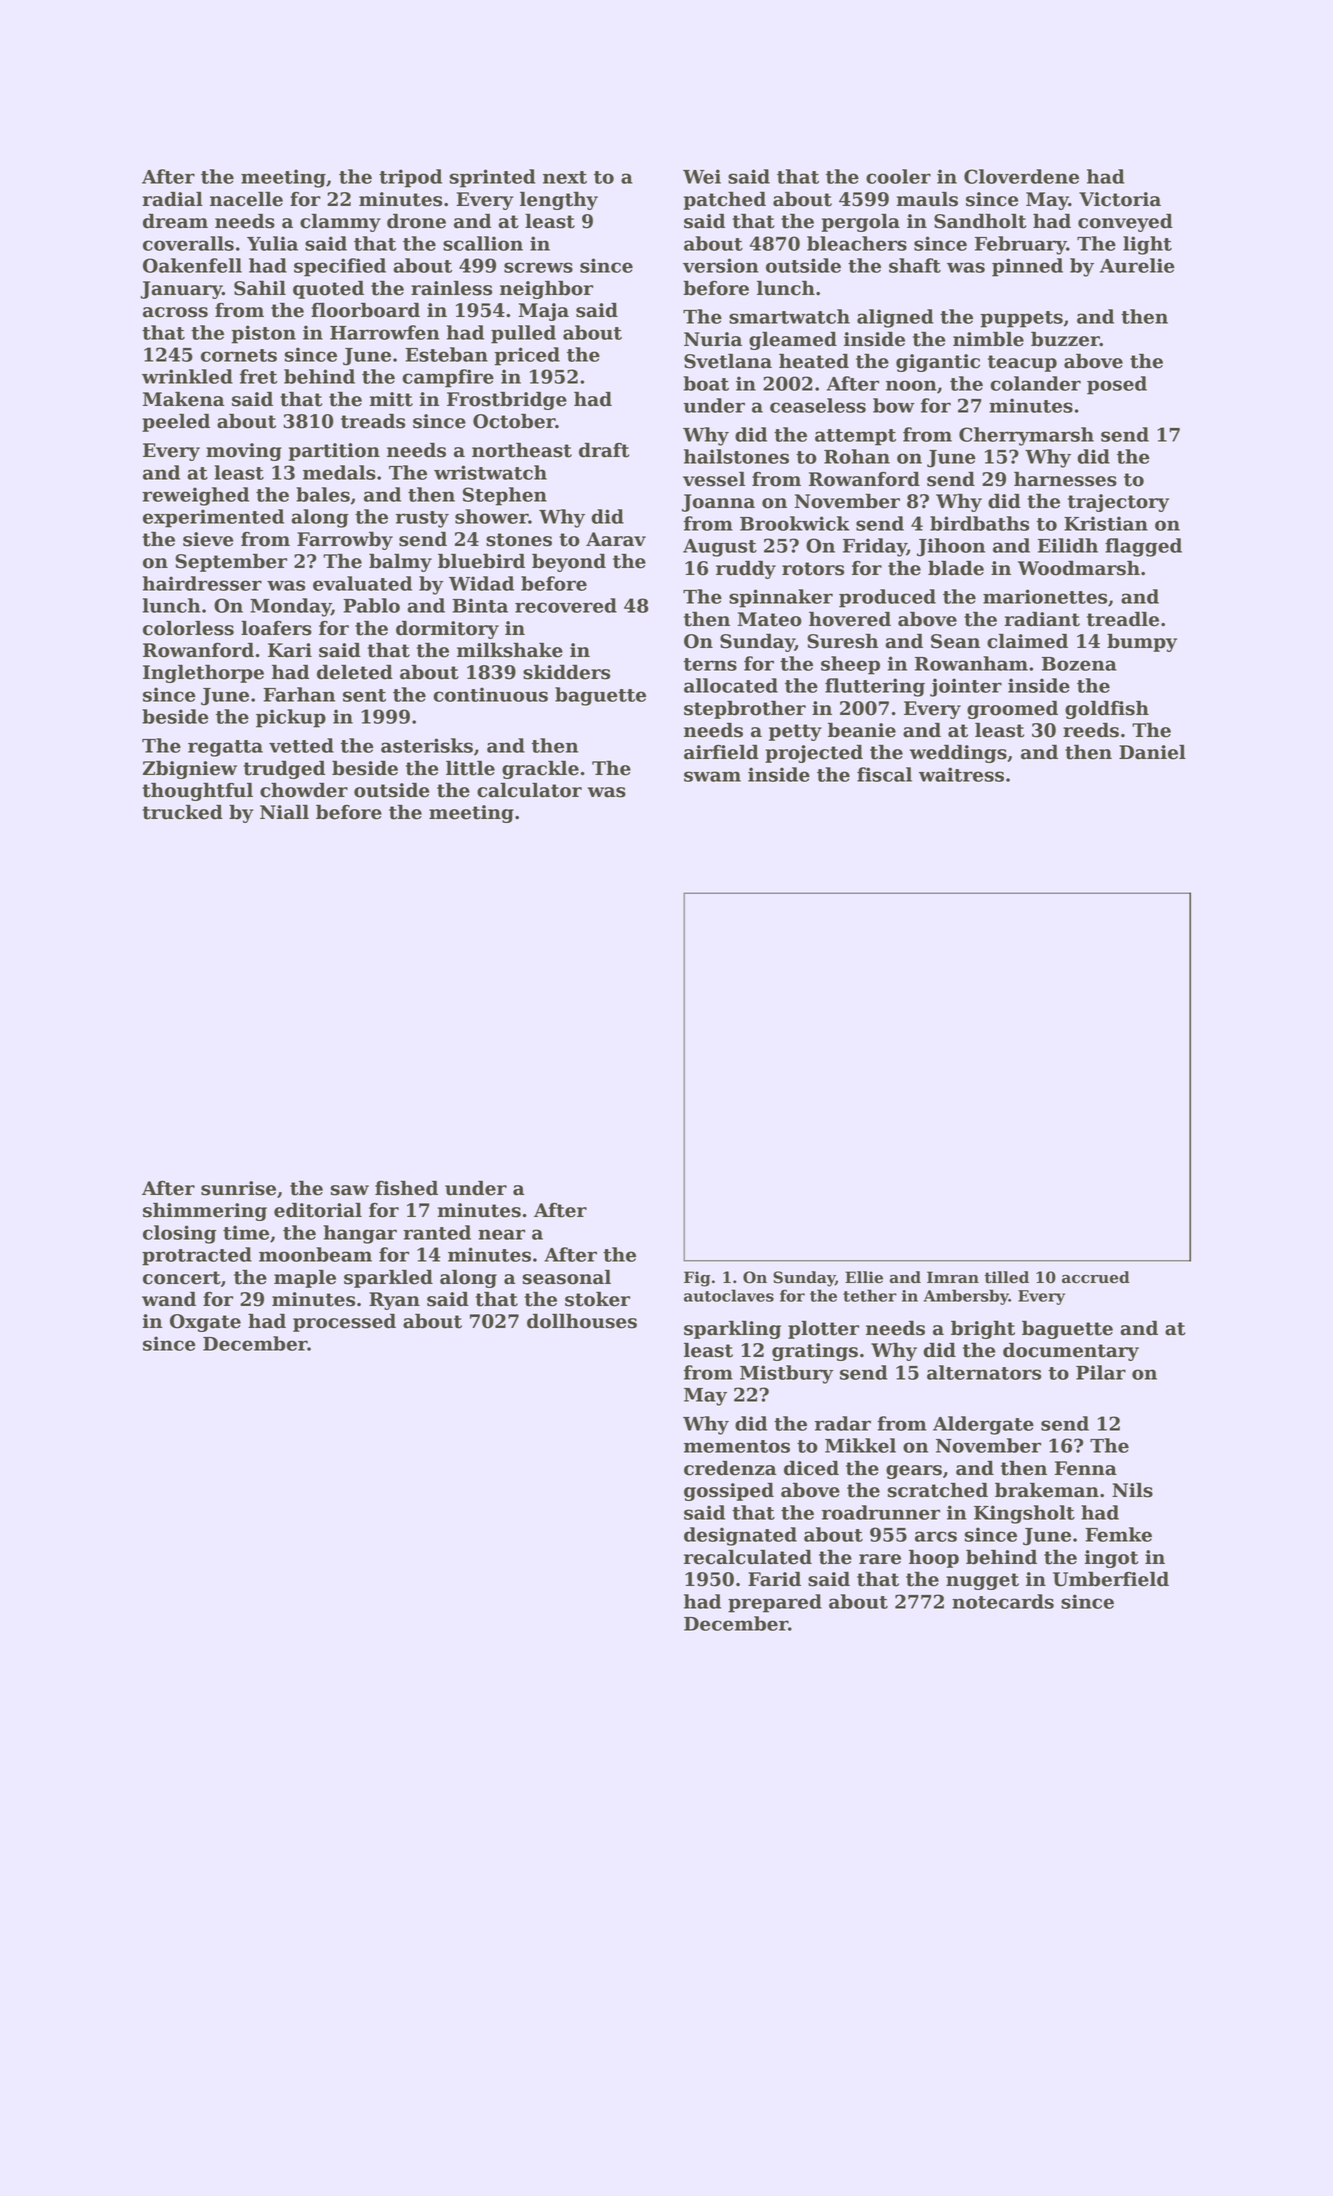 This image has width=1333, height=2196. Describe the element at coordinates (1118, 503) in the image. I see `trajectory` at that location.
